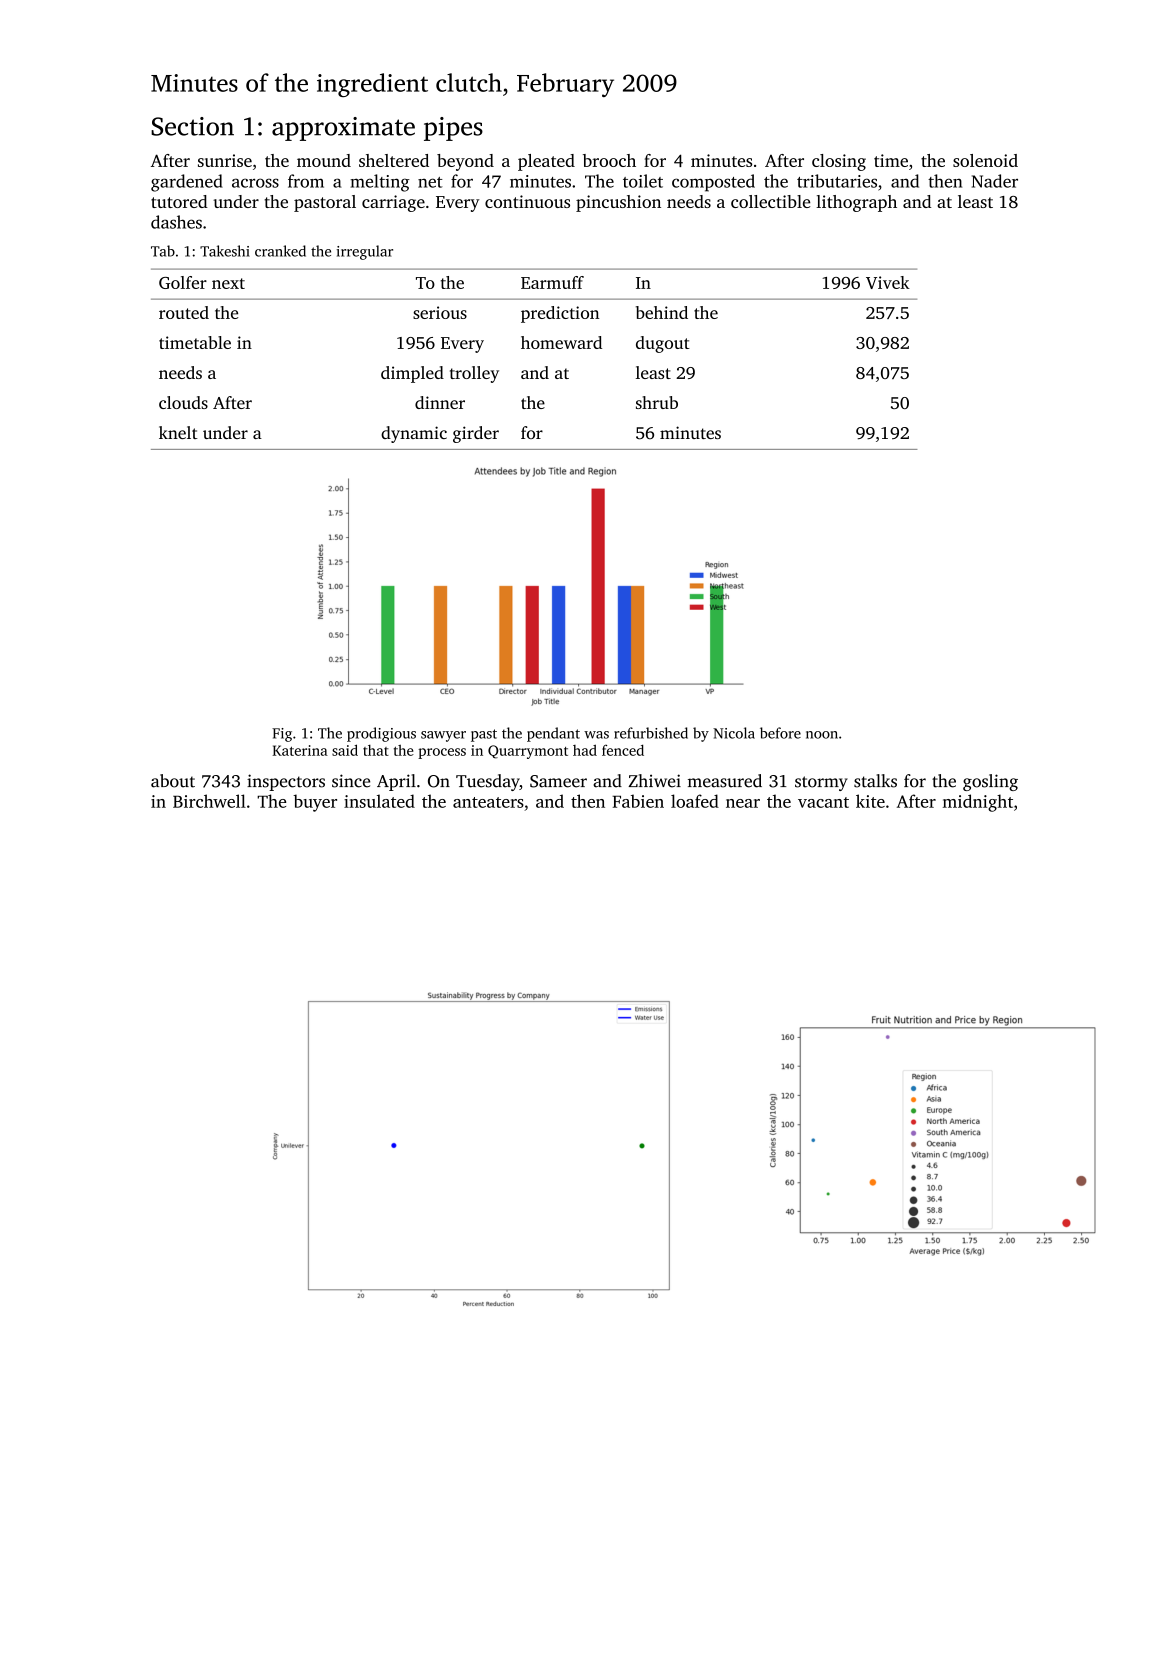 The width and height of the screenshot is (1169, 1654). Describe the element at coordinates (743, 803) in the screenshot. I see `near` at that location.
